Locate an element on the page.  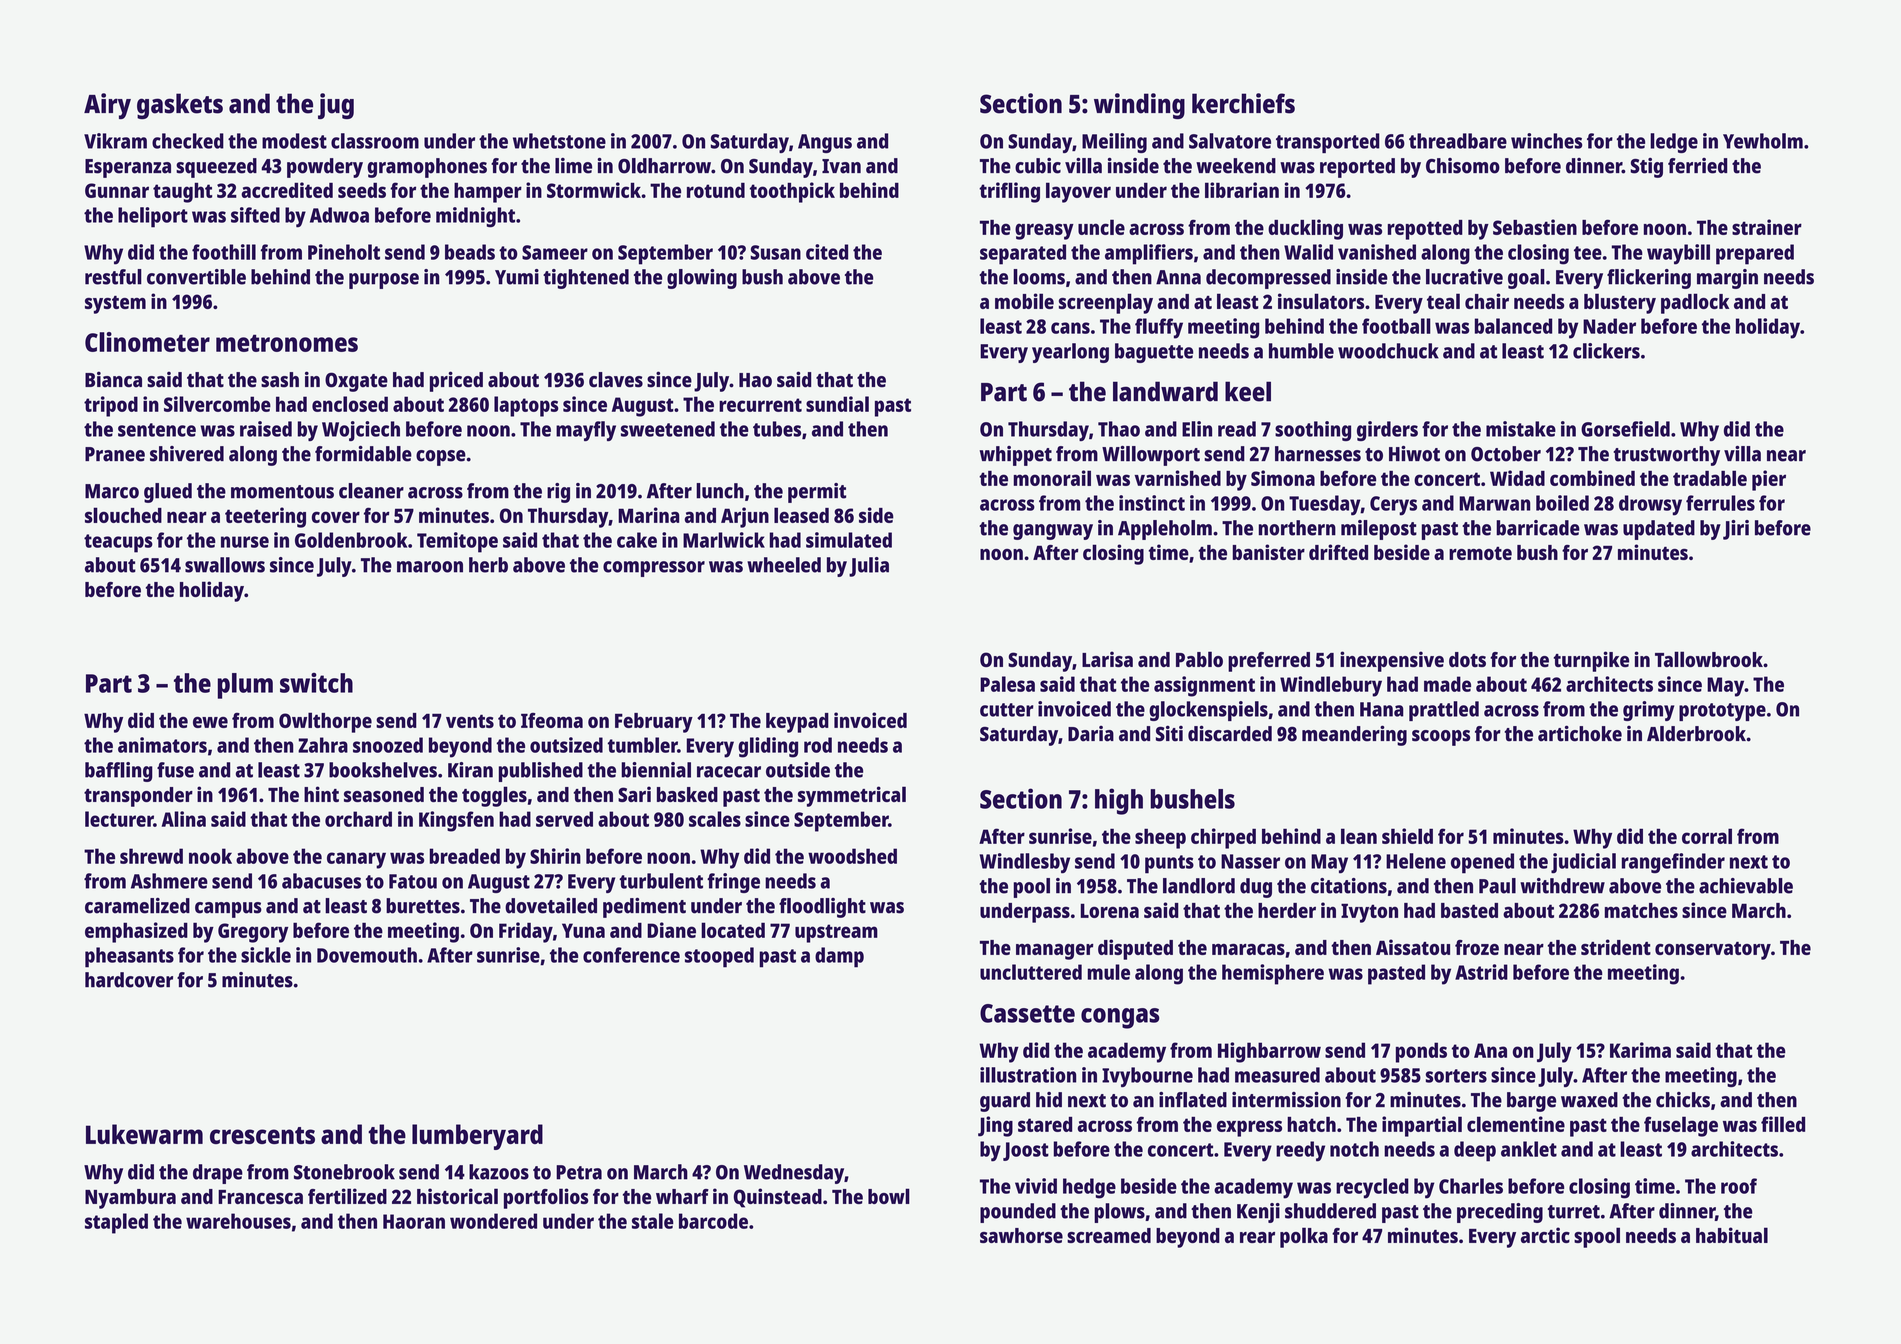
inflated is located at coordinates (1193, 1100).
